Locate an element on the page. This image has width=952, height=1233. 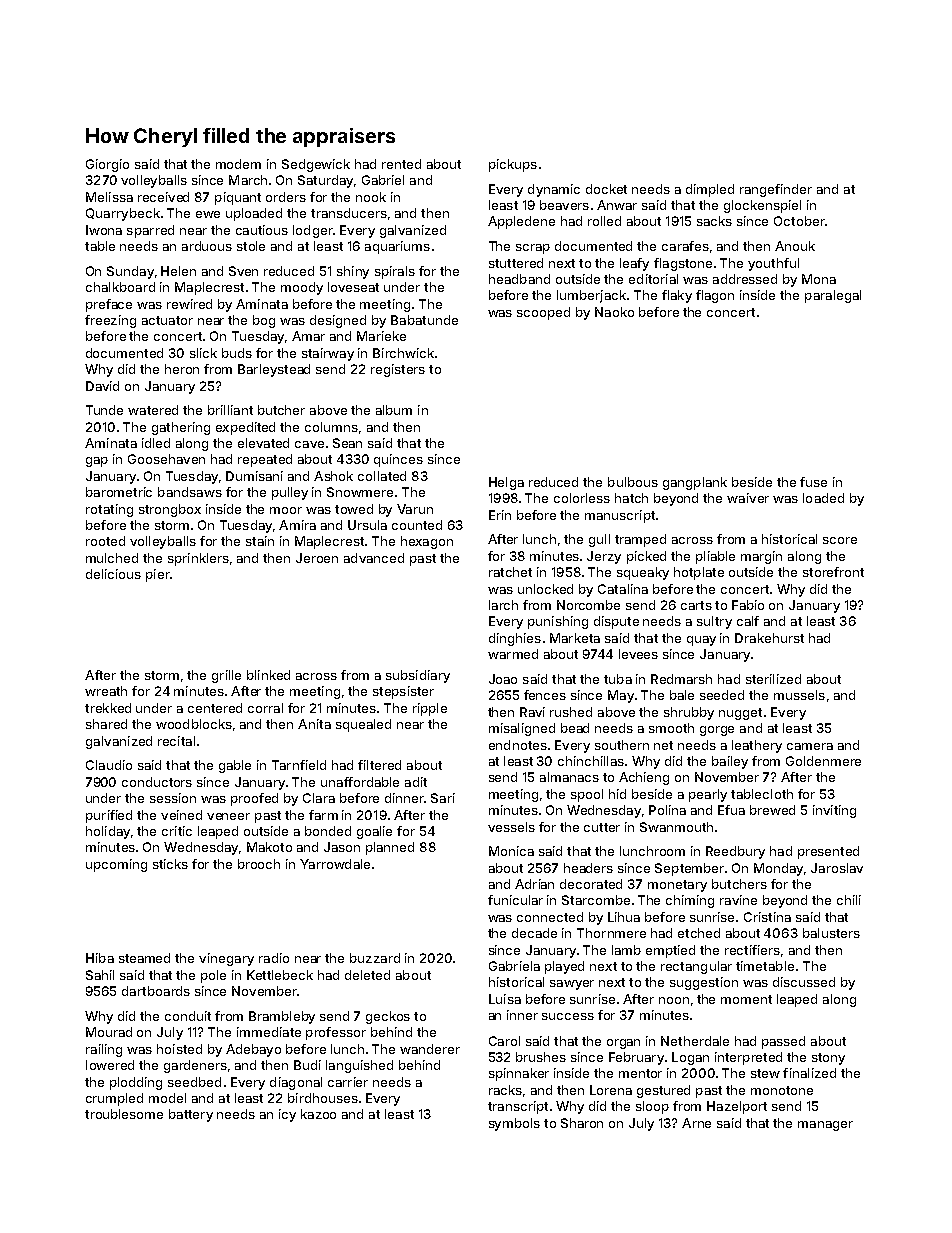
manager is located at coordinates (825, 1126).
